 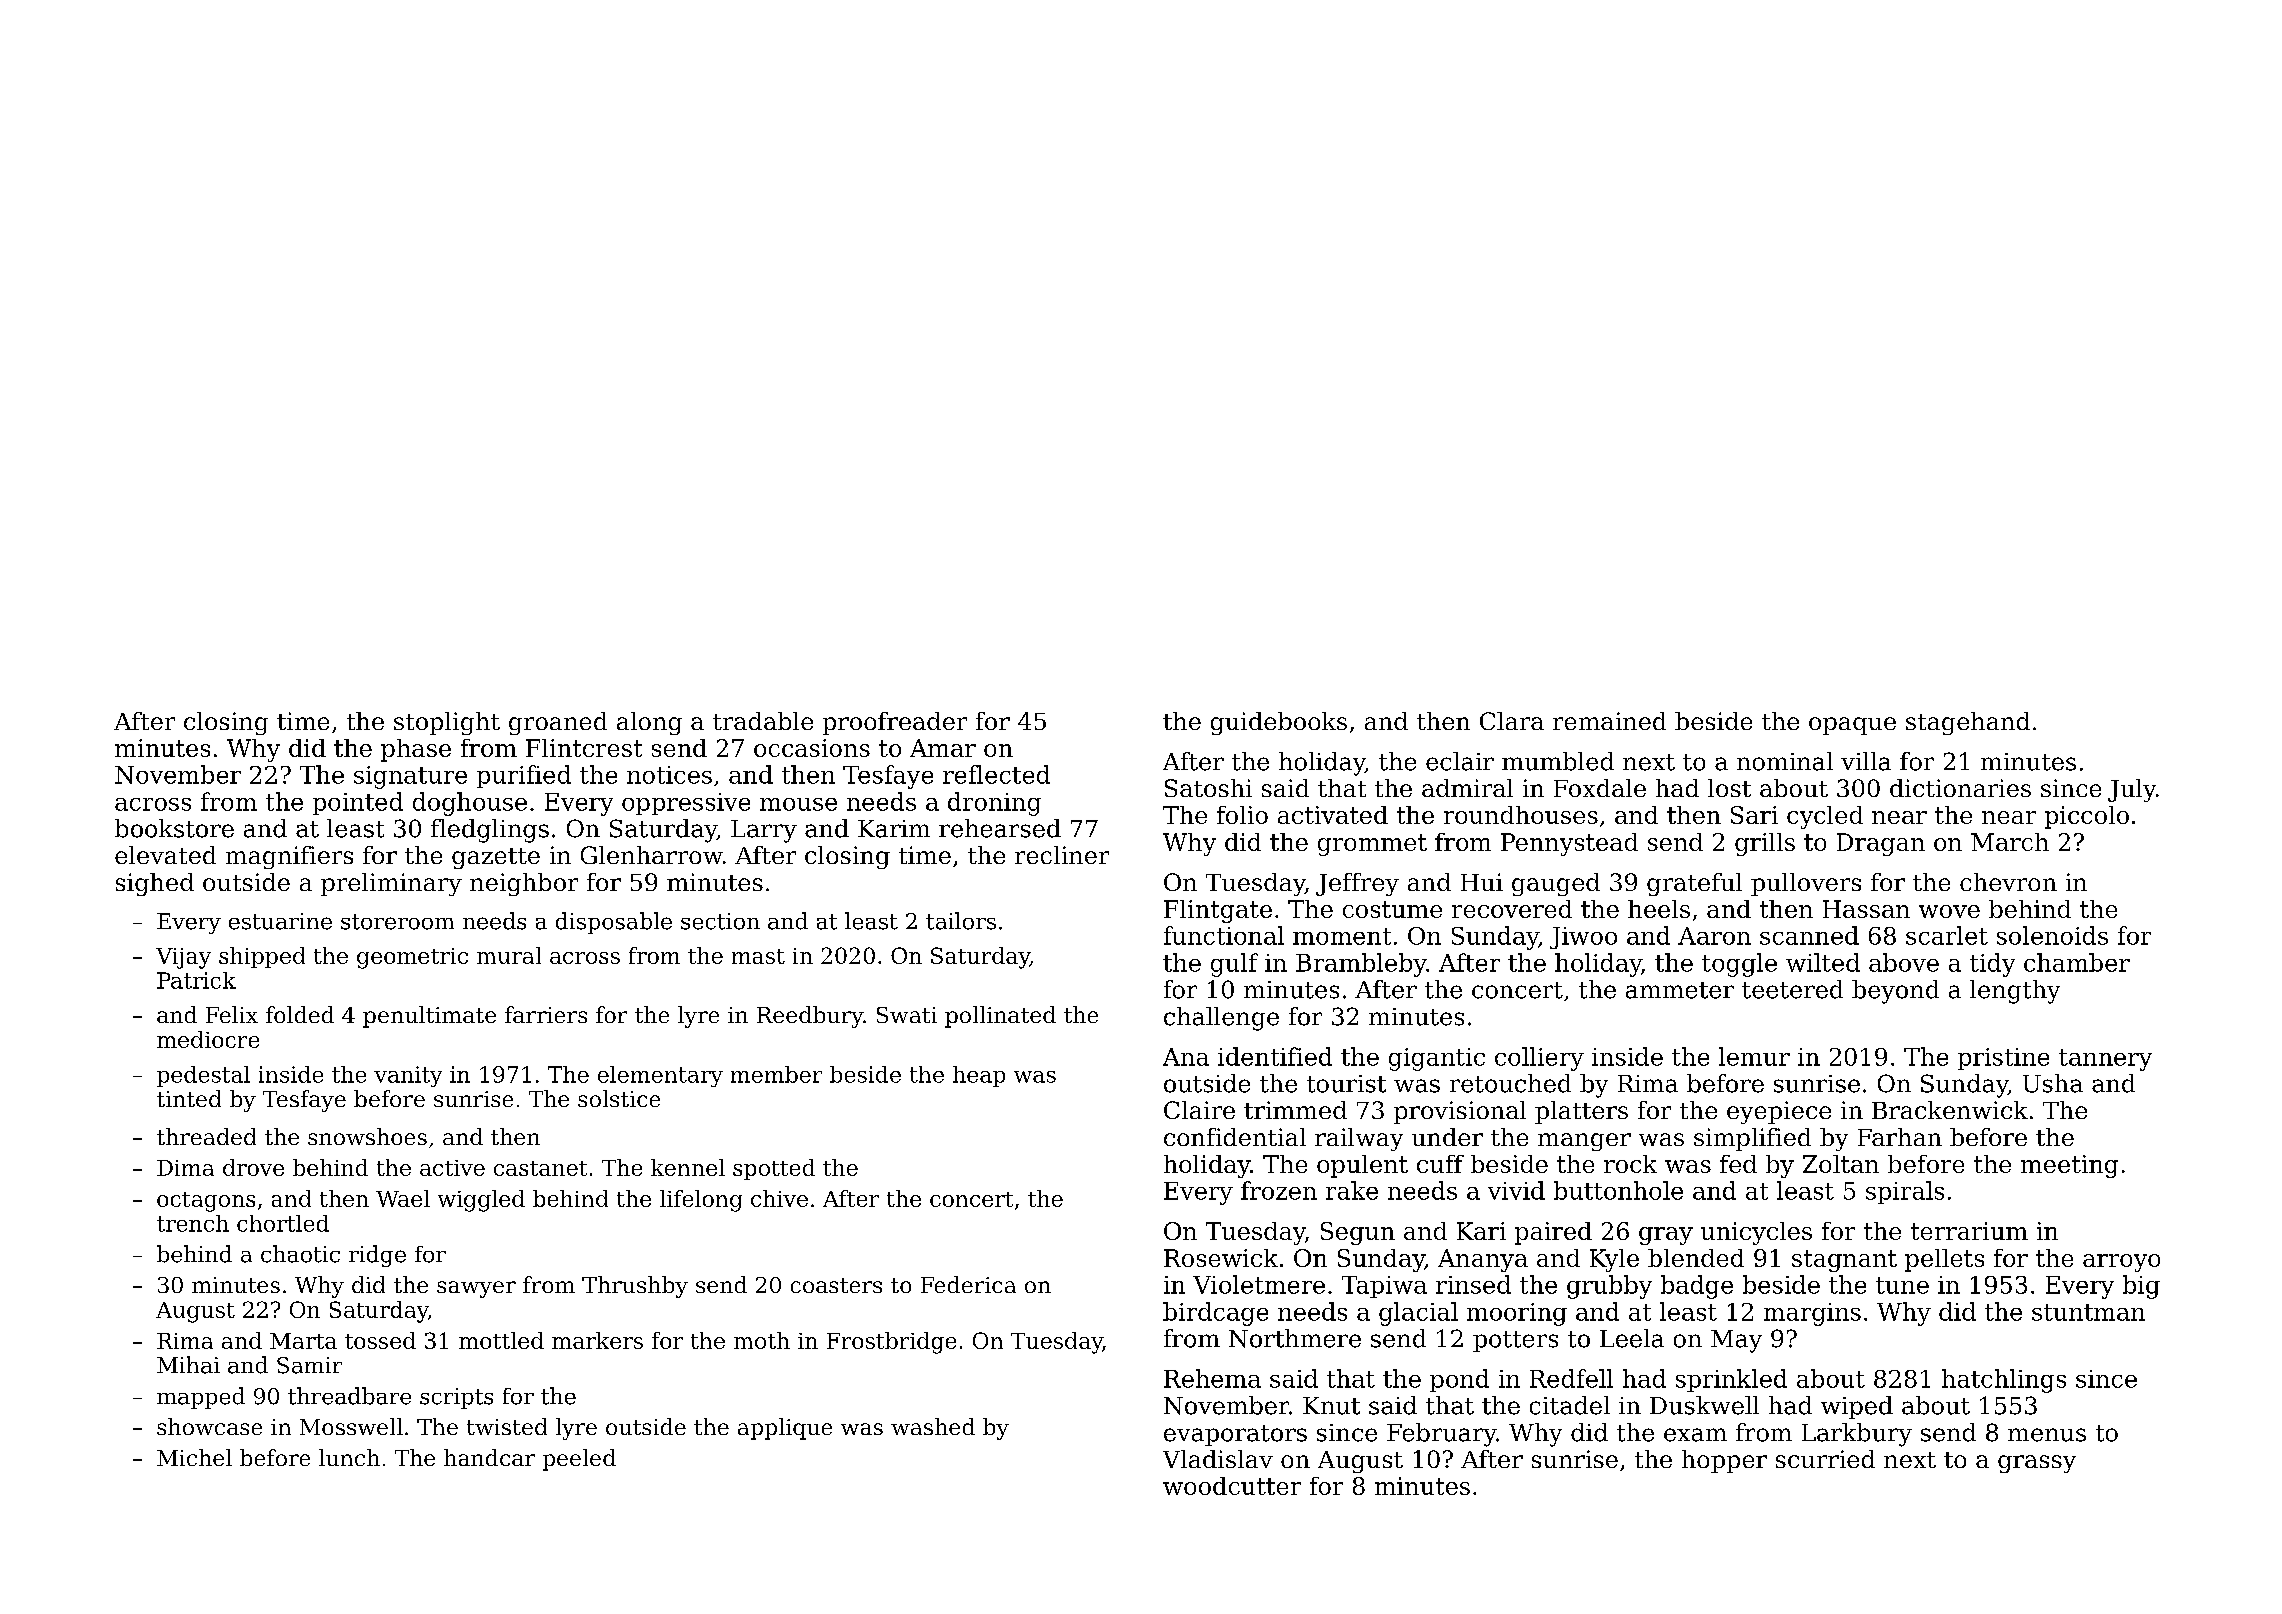 I want to click on guidebooks, so click(x=1279, y=723).
